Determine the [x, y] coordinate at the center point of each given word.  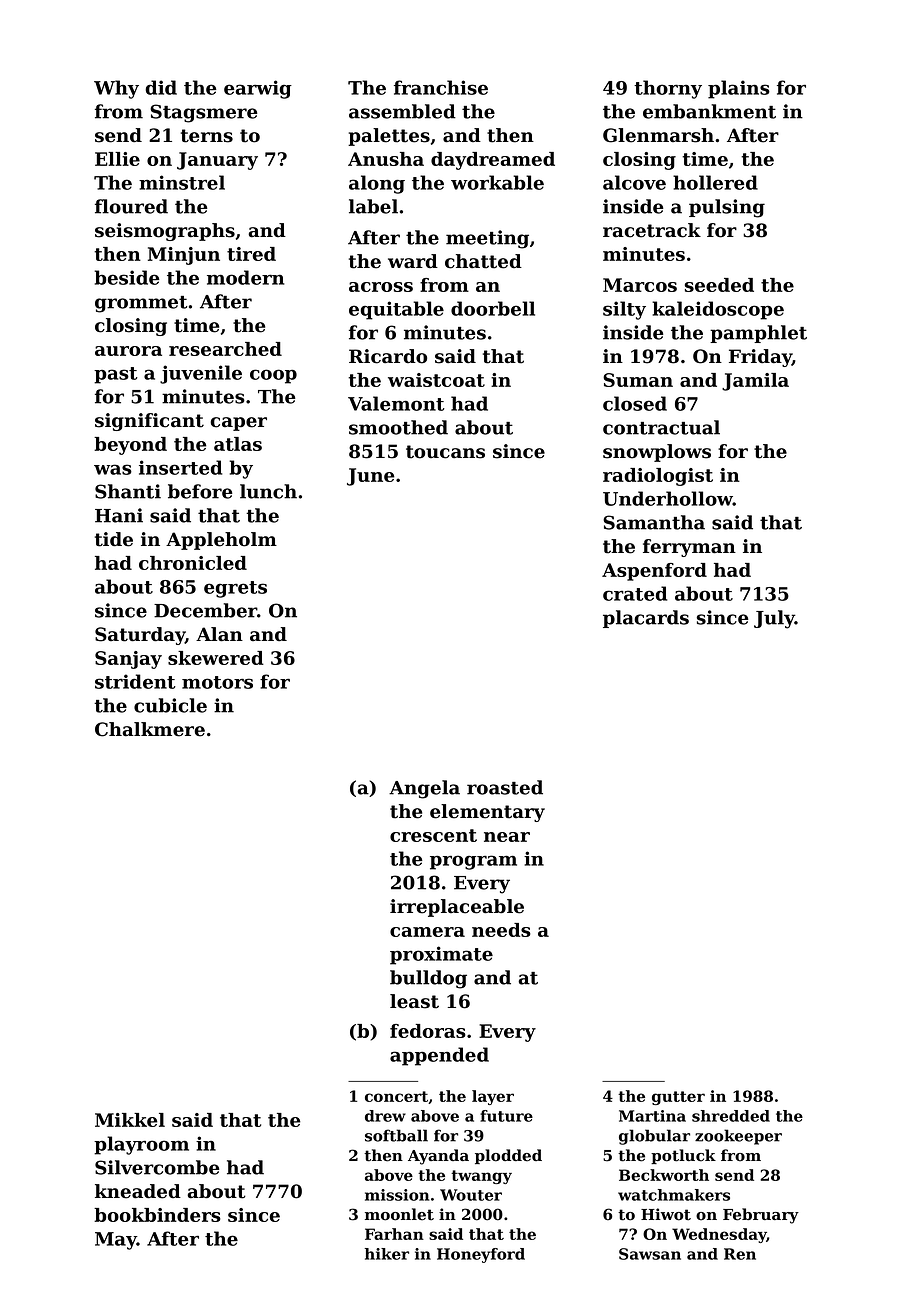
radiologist [658, 477]
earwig [258, 89]
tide [114, 539]
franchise [441, 87]
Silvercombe [157, 1167]
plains [739, 89]
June [371, 477]
